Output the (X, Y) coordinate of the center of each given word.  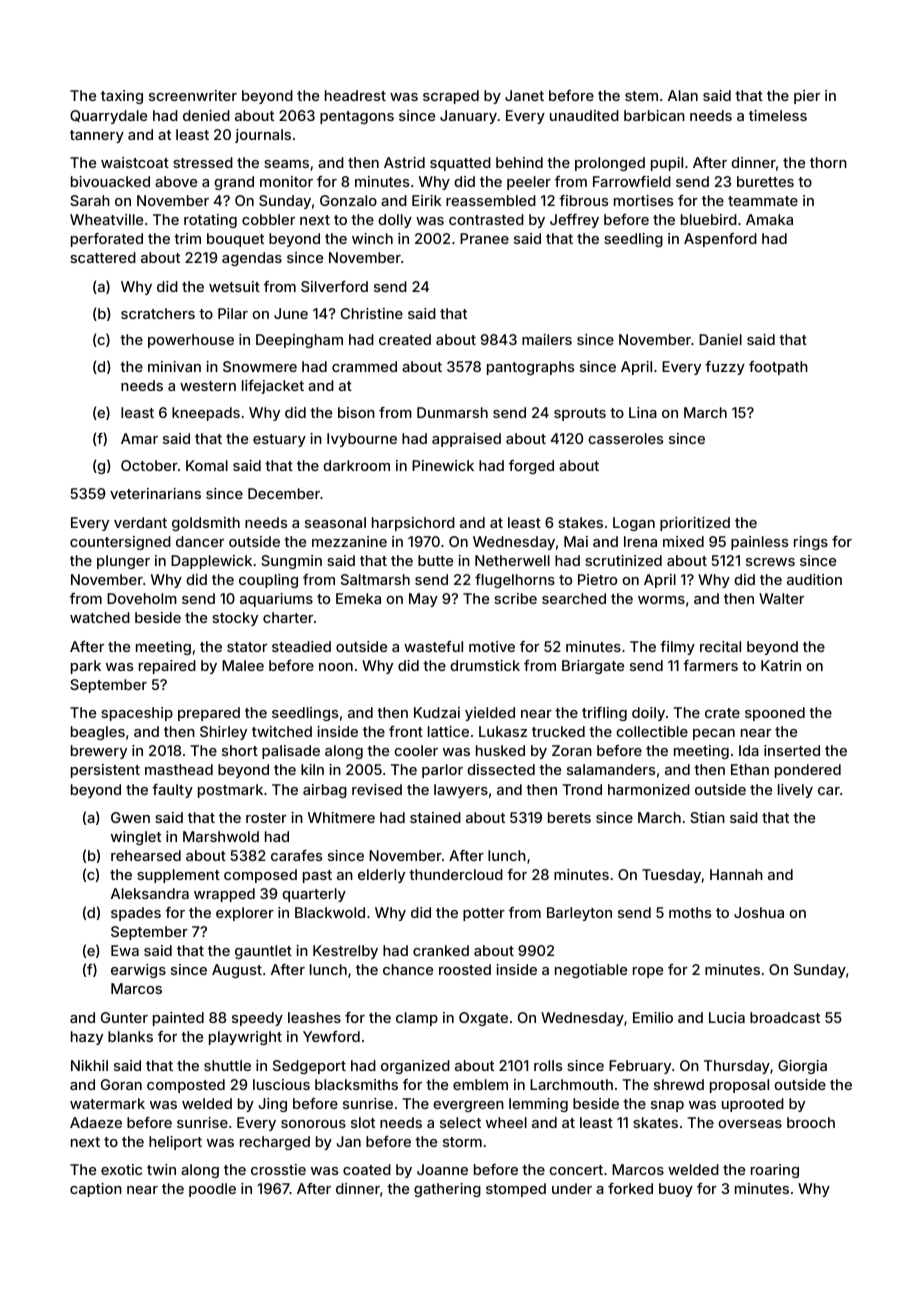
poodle (212, 1190)
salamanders (611, 769)
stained (435, 817)
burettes (765, 181)
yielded (490, 714)
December (284, 493)
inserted (792, 750)
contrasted (486, 219)
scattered (103, 257)
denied (206, 115)
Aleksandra (150, 893)
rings (811, 543)
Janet (524, 95)
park (86, 667)
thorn (828, 162)
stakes (580, 522)
